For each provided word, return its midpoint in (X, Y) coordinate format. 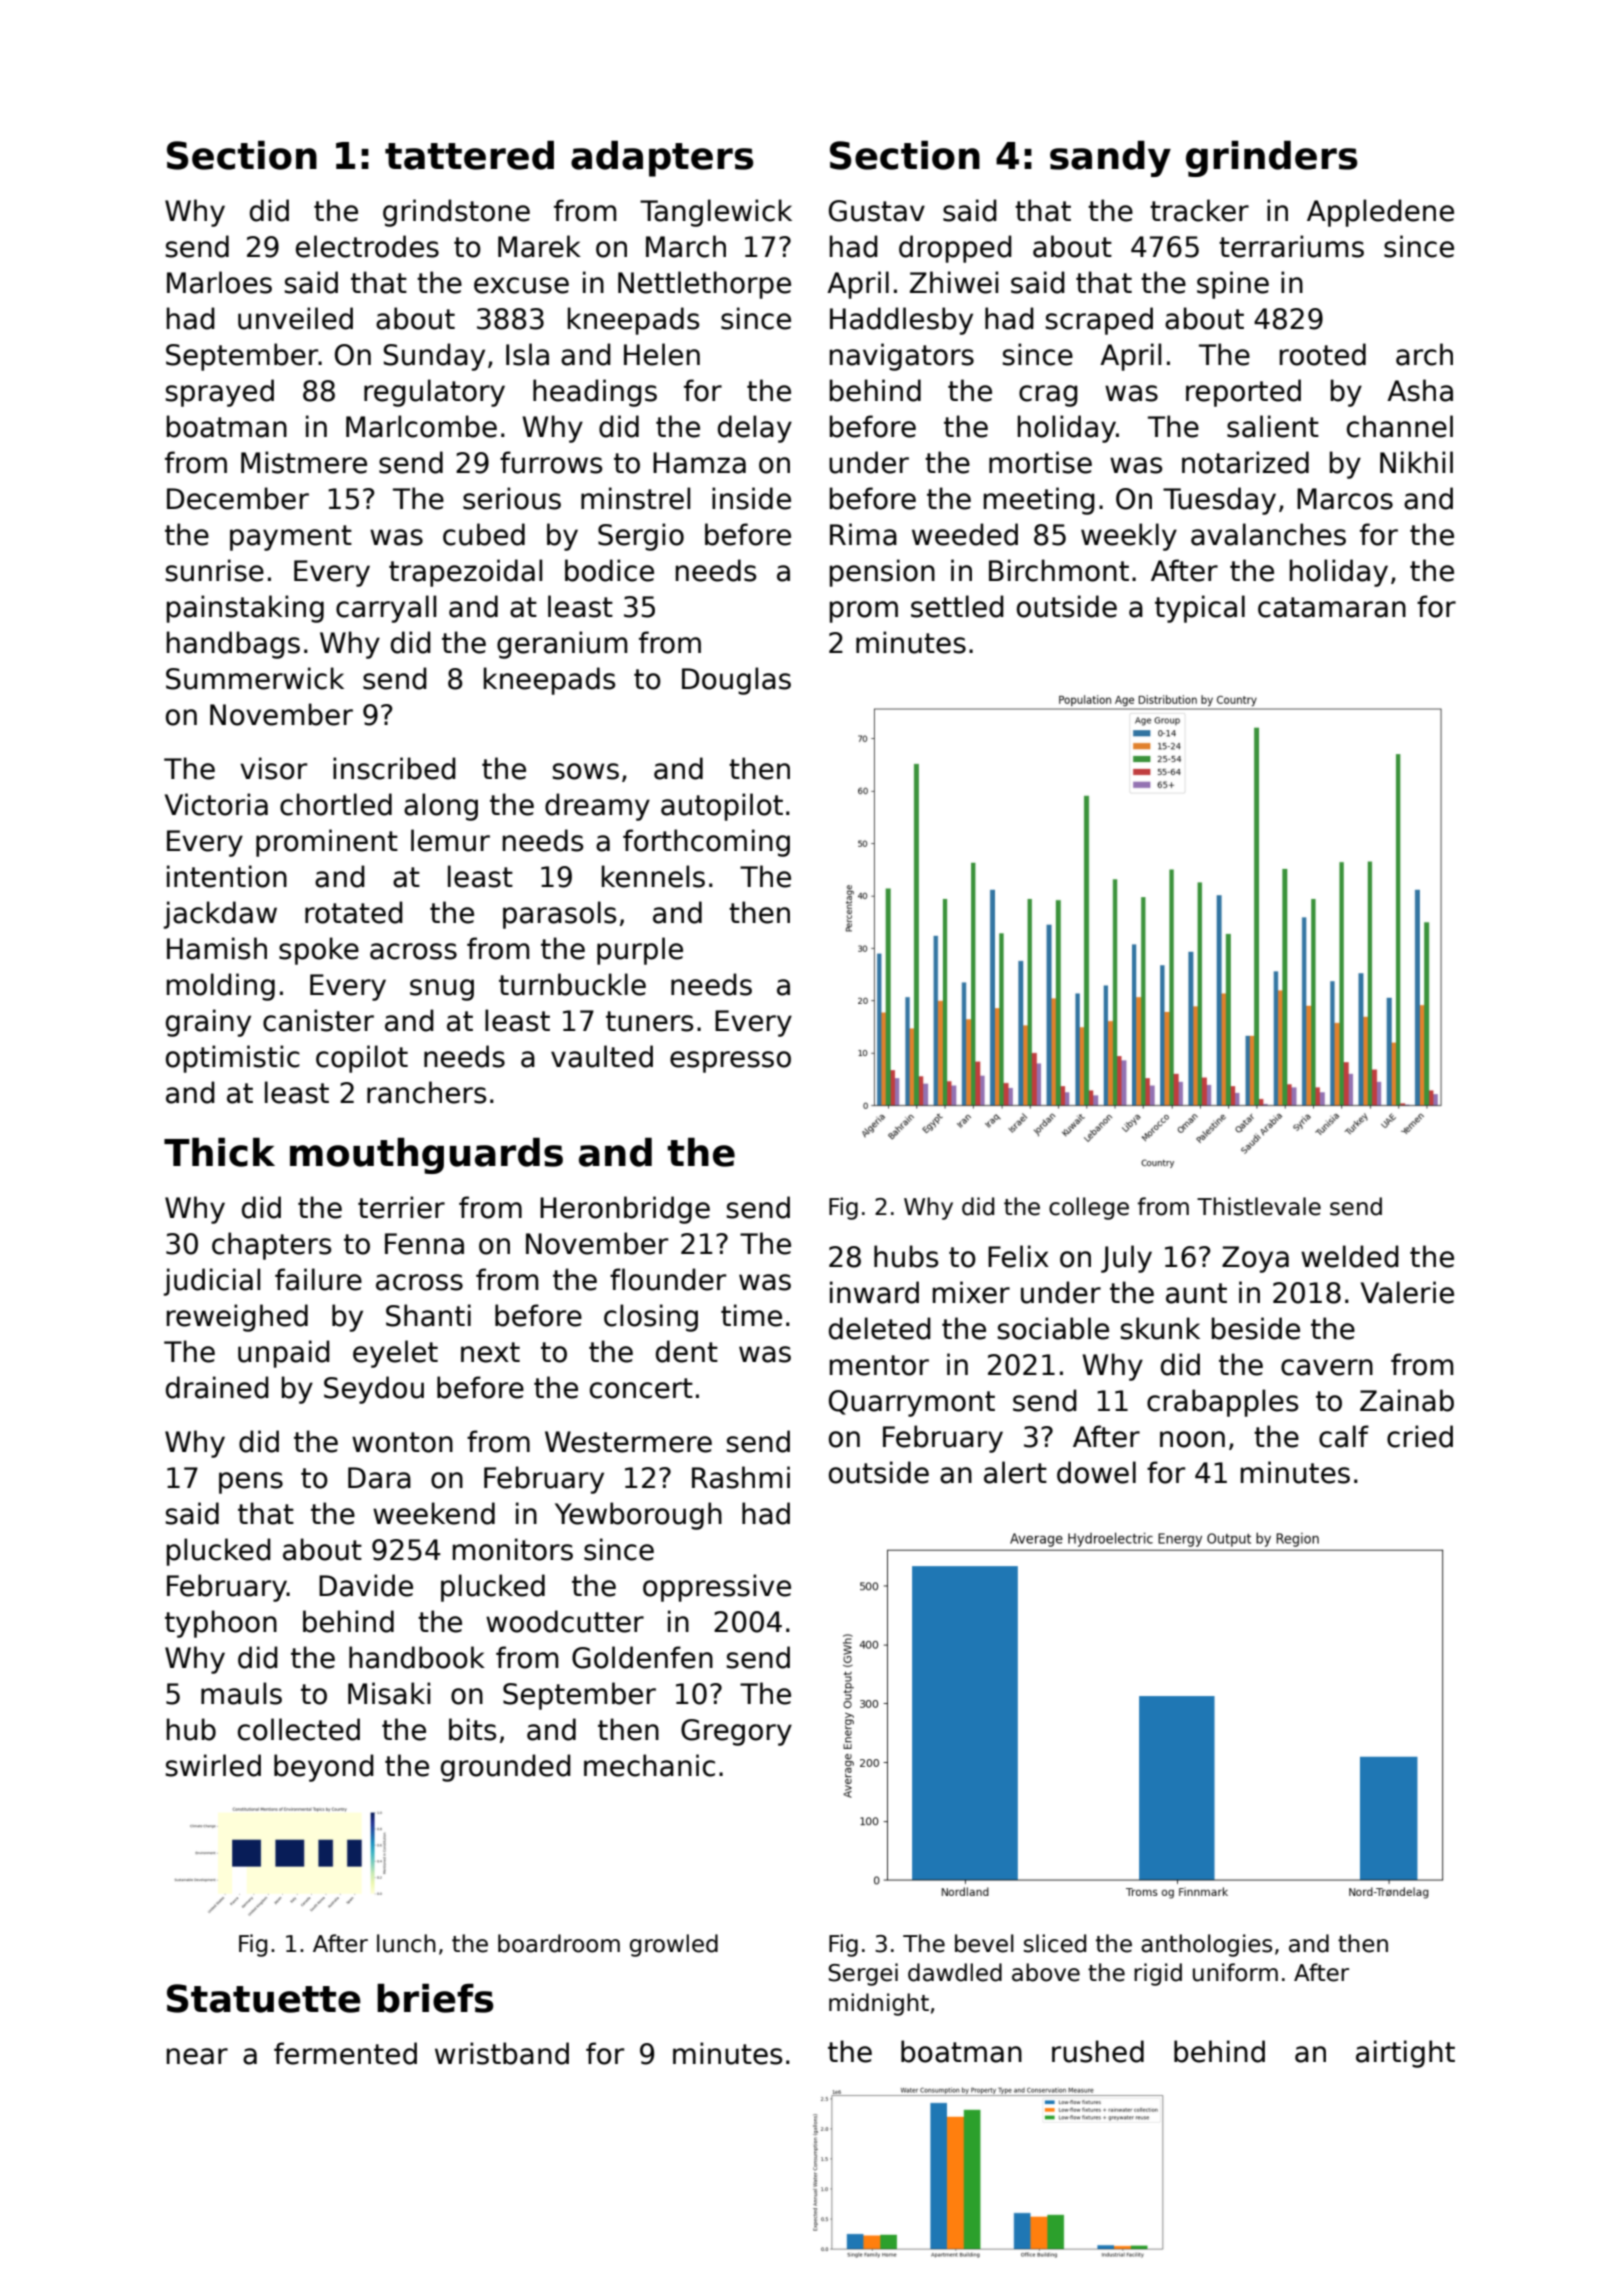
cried (1420, 1436)
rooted (1323, 354)
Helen (662, 354)
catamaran (1332, 607)
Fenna (424, 1244)
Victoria (216, 804)
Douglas (736, 681)
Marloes (219, 282)
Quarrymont (912, 1403)
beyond (324, 1768)
